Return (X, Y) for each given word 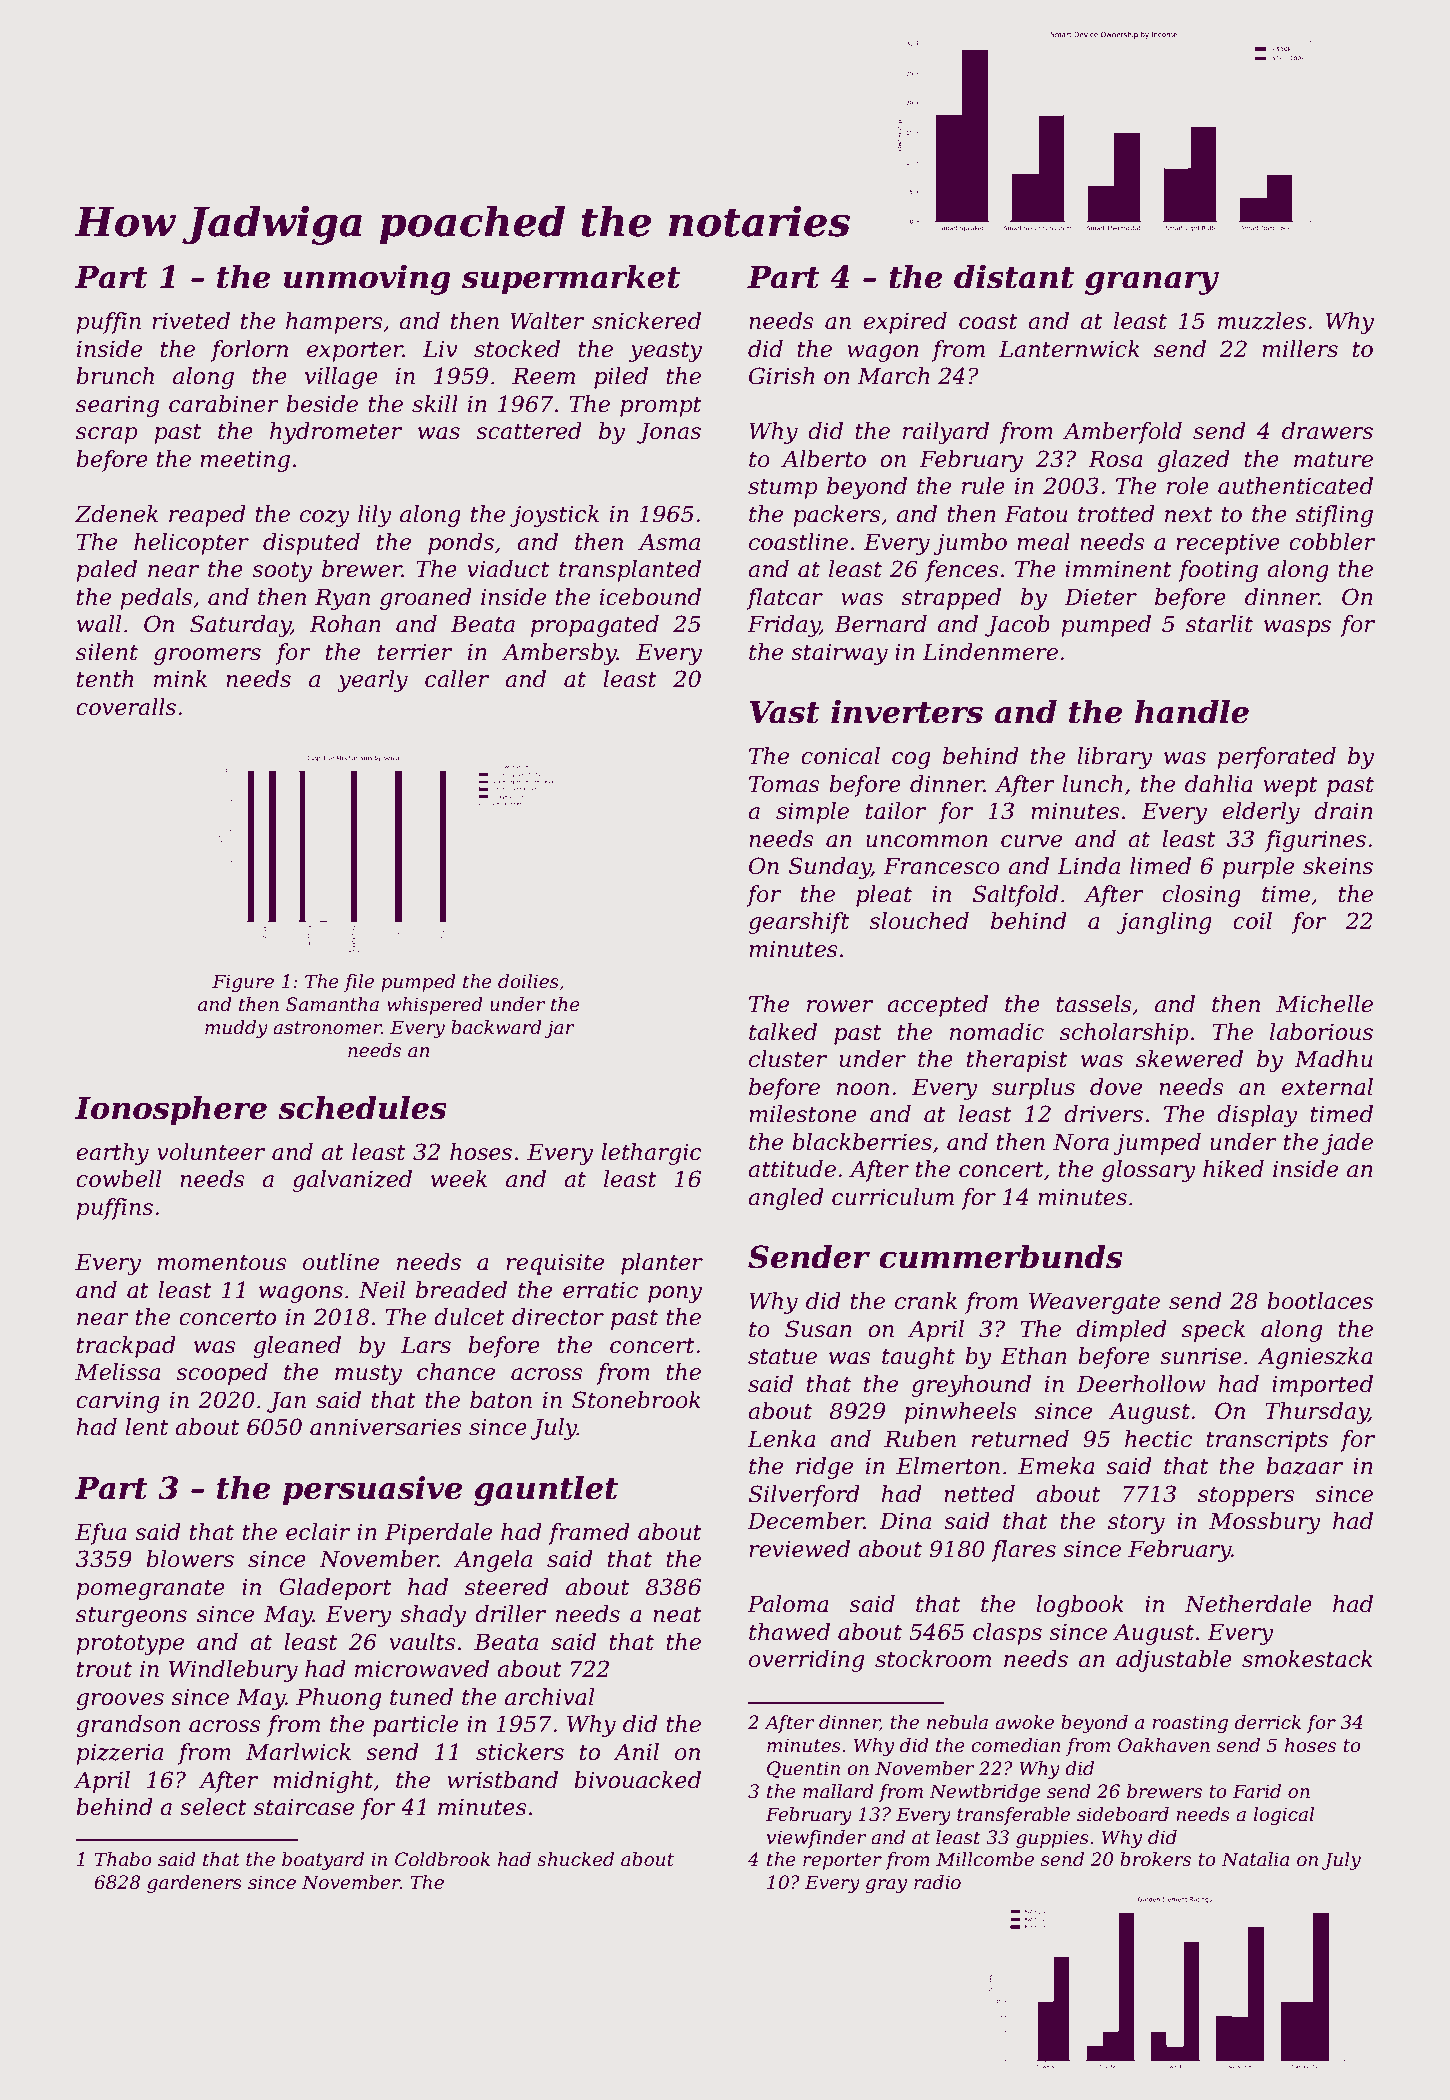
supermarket (571, 280)
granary (1152, 283)
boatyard (323, 1861)
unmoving (367, 280)
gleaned (297, 1347)
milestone (803, 1114)
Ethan (1033, 1356)
